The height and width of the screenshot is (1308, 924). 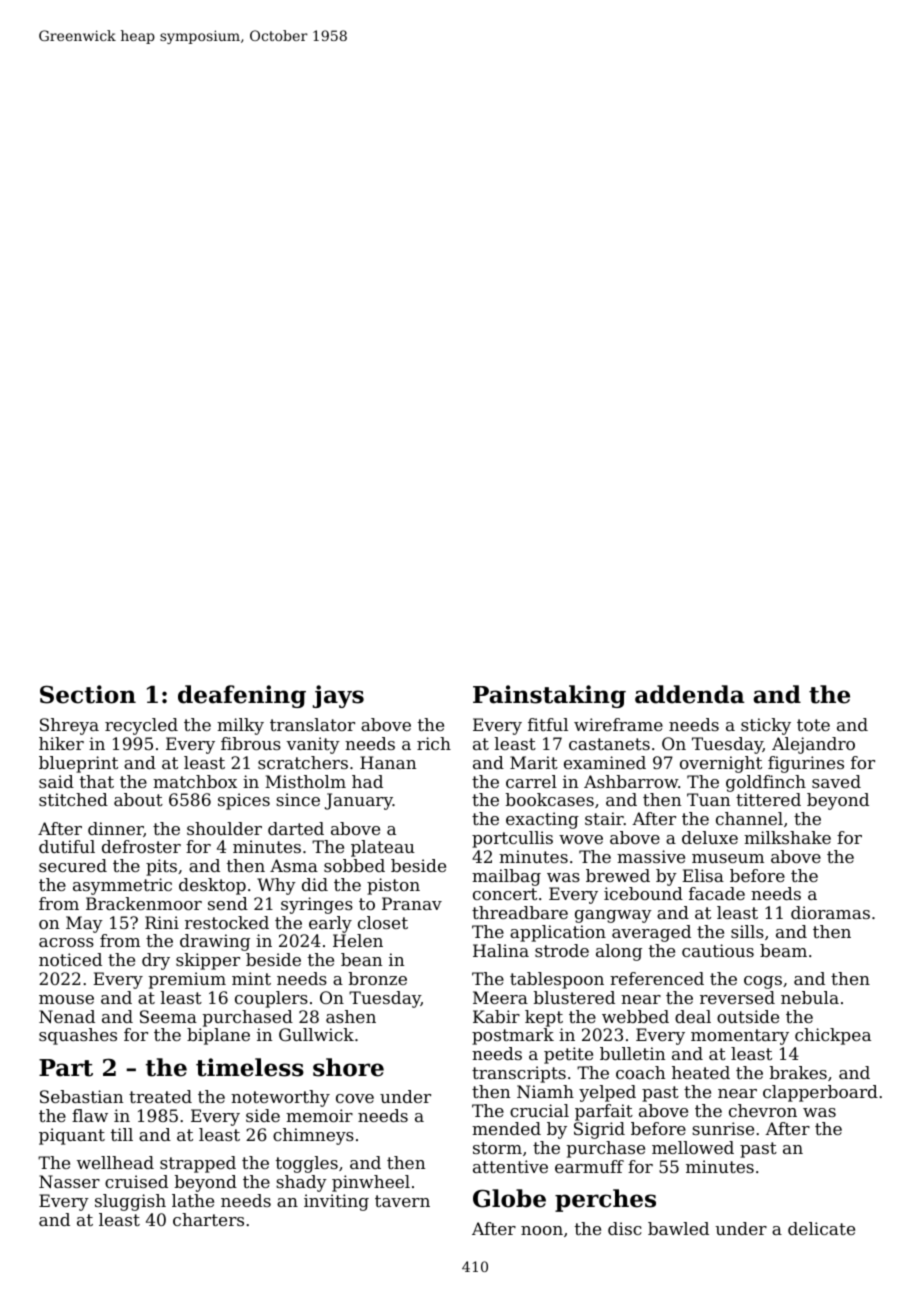 I want to click on cautious, so click(x=718, y=950).
